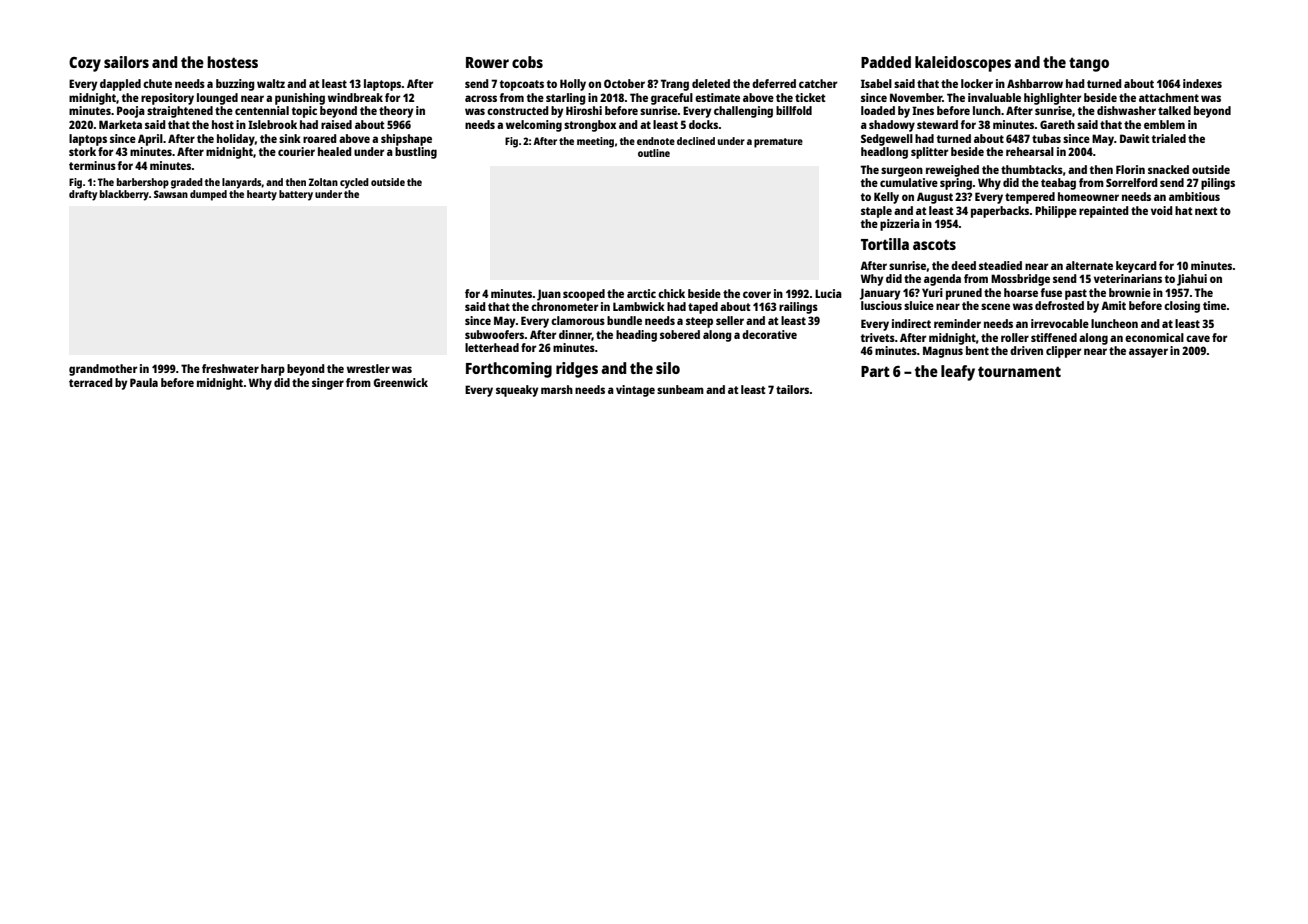 Image resolution: width=1308 pixels, height=924 pixels. Describe the element at coordinates (230, 368) in the page. I see `freshwater` at that location.
